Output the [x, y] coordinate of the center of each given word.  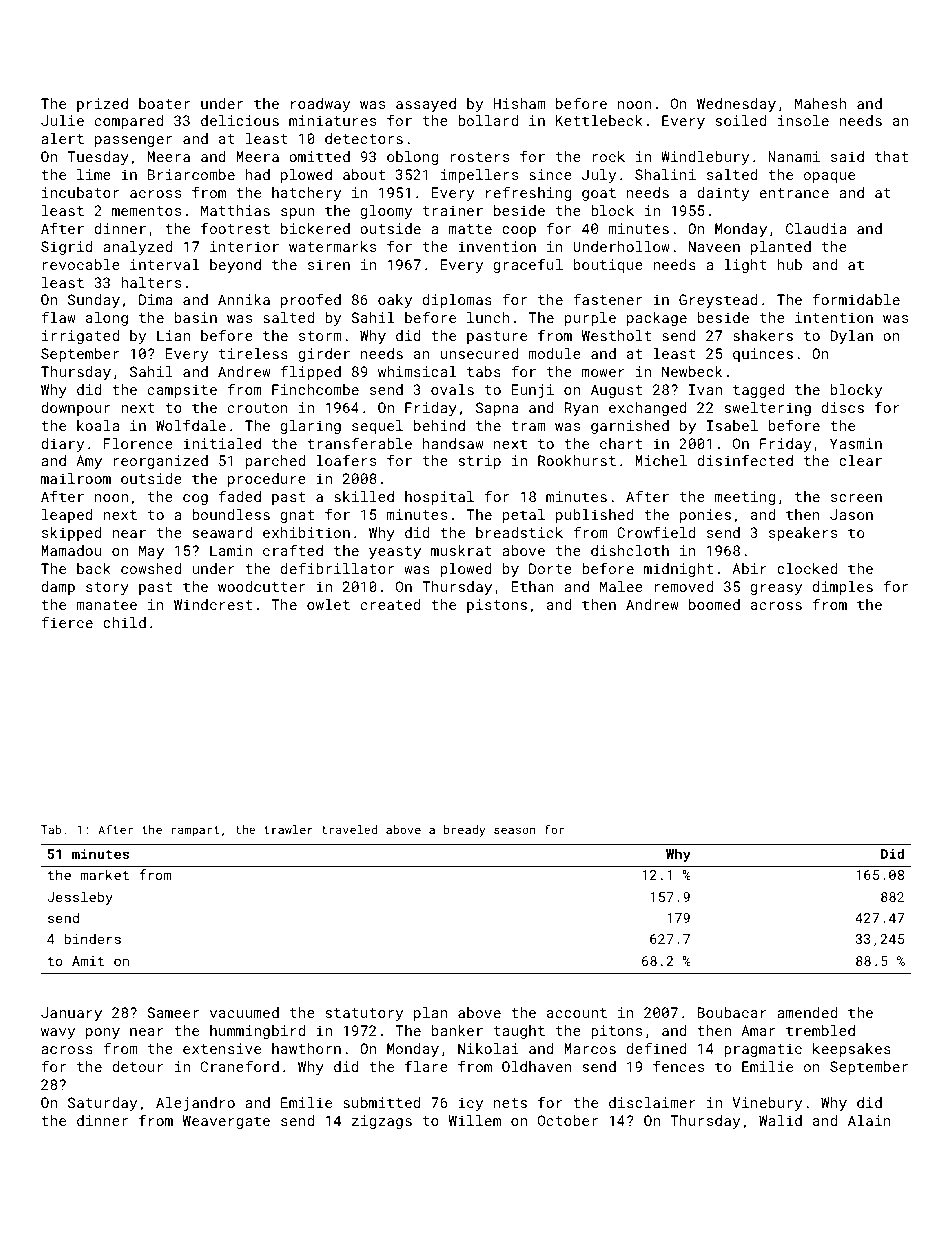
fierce [67, 622]
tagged [758, 391]
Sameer [173, 1012]
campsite [182, 391]
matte [470, 229]
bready [464, 831]
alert [62, 138]
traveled [349, 829]
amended [807, 1012]
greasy [776, 589]
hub [790, 264]
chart [621, 443]
